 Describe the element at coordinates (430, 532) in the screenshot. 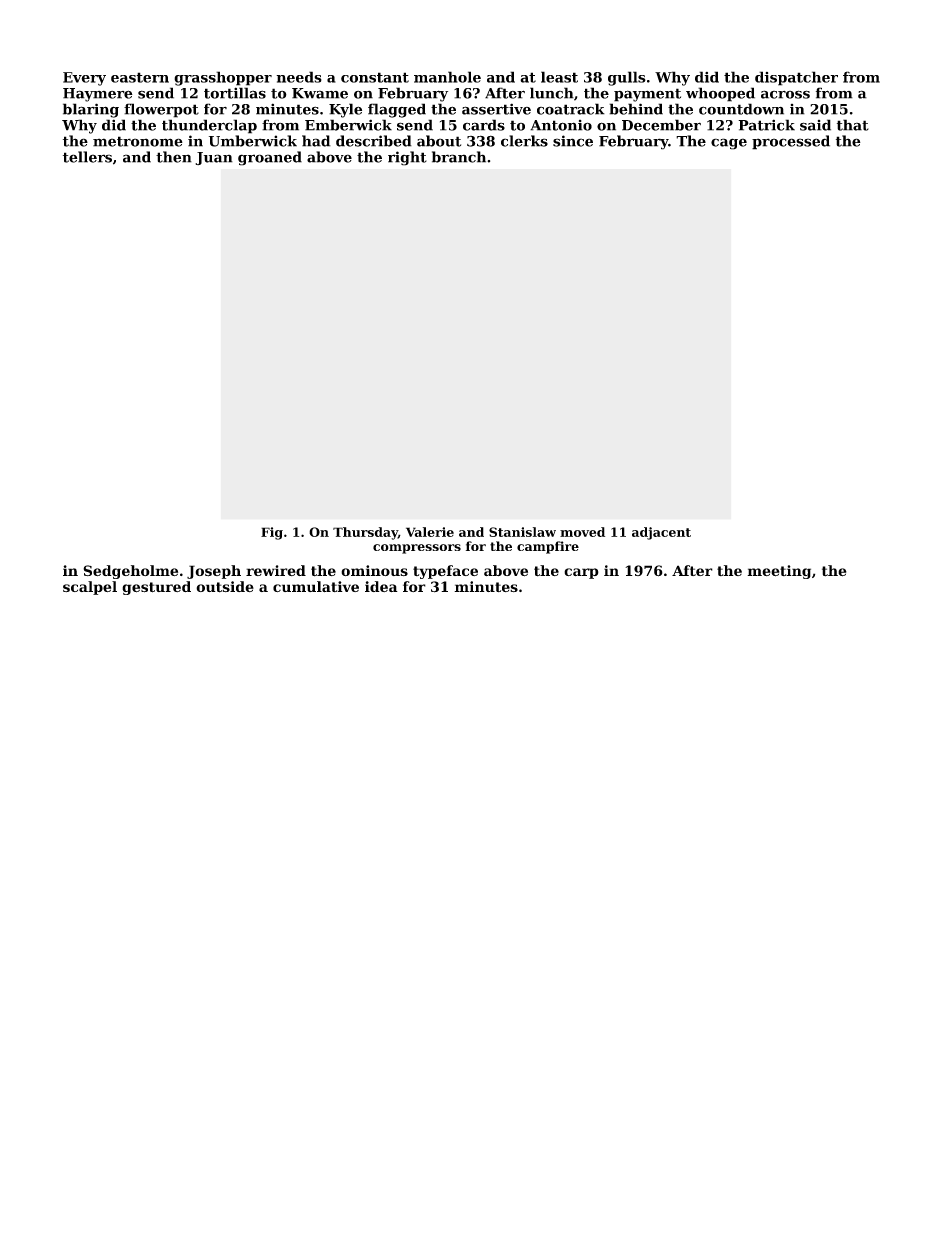

I see `Valerie` at that location.
